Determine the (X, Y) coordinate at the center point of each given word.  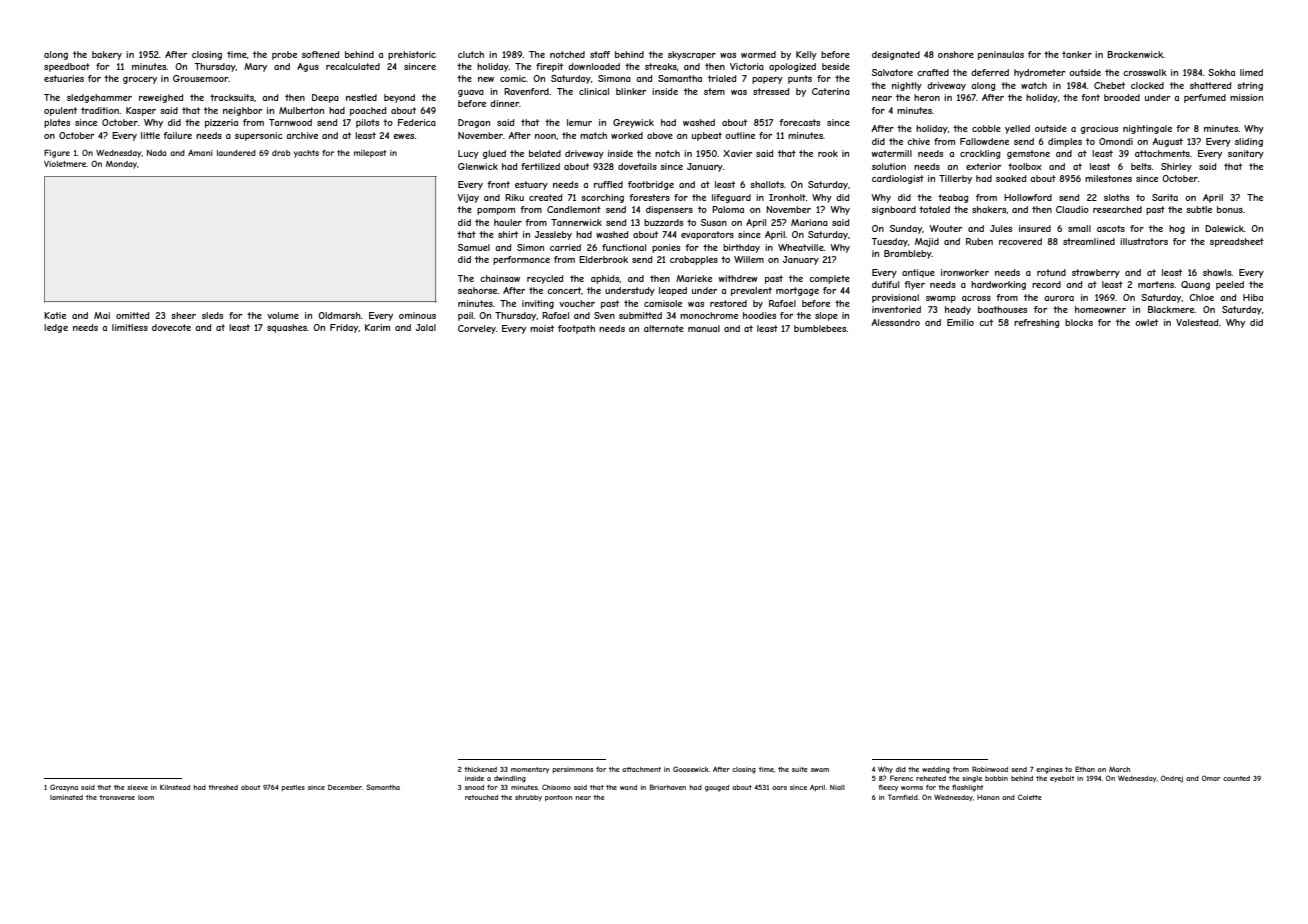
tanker (1077, 54)
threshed (223, 787)
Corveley (477, 329)
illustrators (1144, 241)
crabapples (694, 260)
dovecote (171, 327)
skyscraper (692, 55)
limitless (130, 327)
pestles (293, 788)
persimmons (573, 770)
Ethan (1085, 769)
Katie (55, 315)
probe (284, 55)
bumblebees (820, 328)
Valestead (1197, 322)
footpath (576, 329)
